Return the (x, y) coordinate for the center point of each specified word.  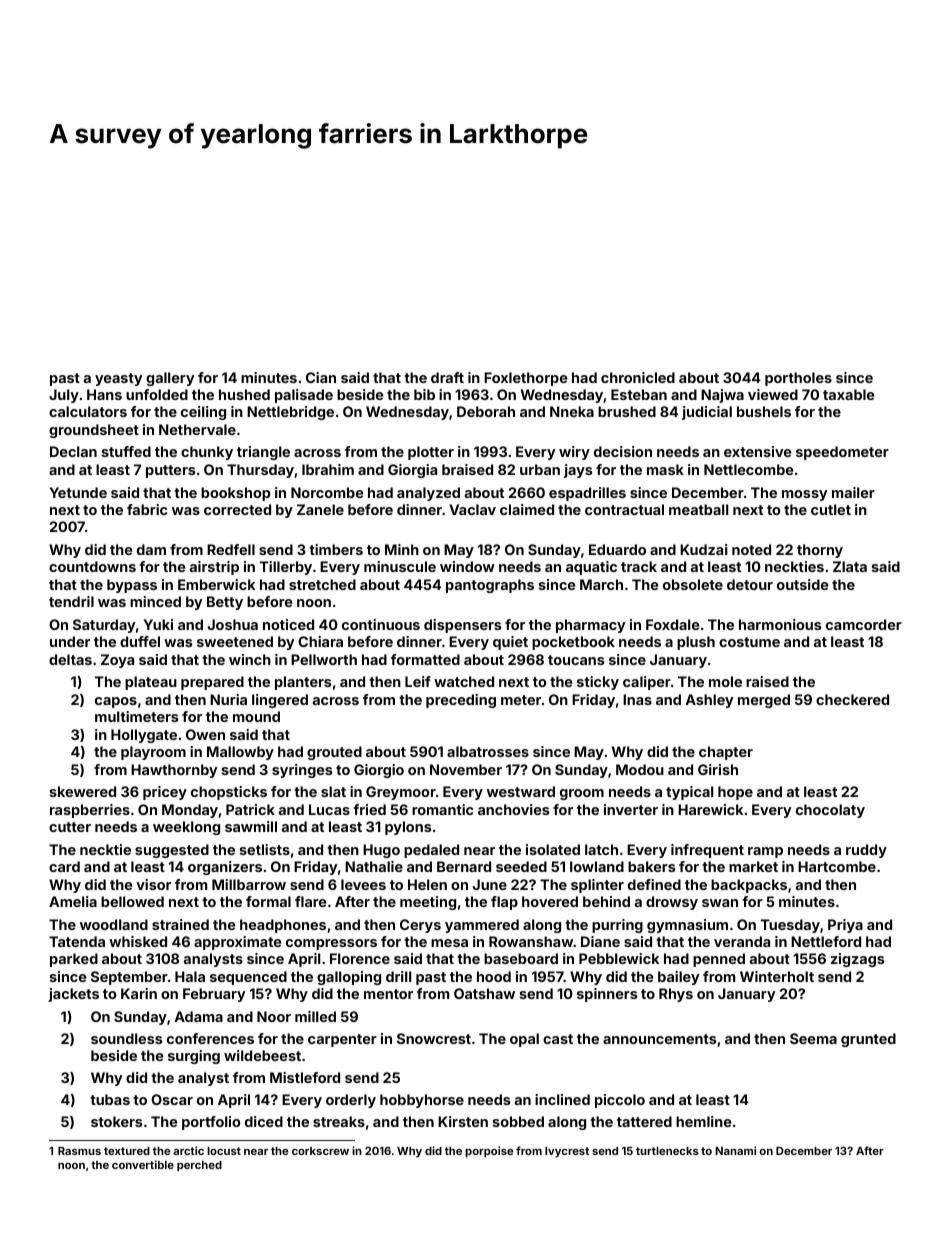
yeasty (118, 379)
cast (558, 1039)
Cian (321, 377)
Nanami (735, 1150)
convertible (143, 1164)
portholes (798, 379)
